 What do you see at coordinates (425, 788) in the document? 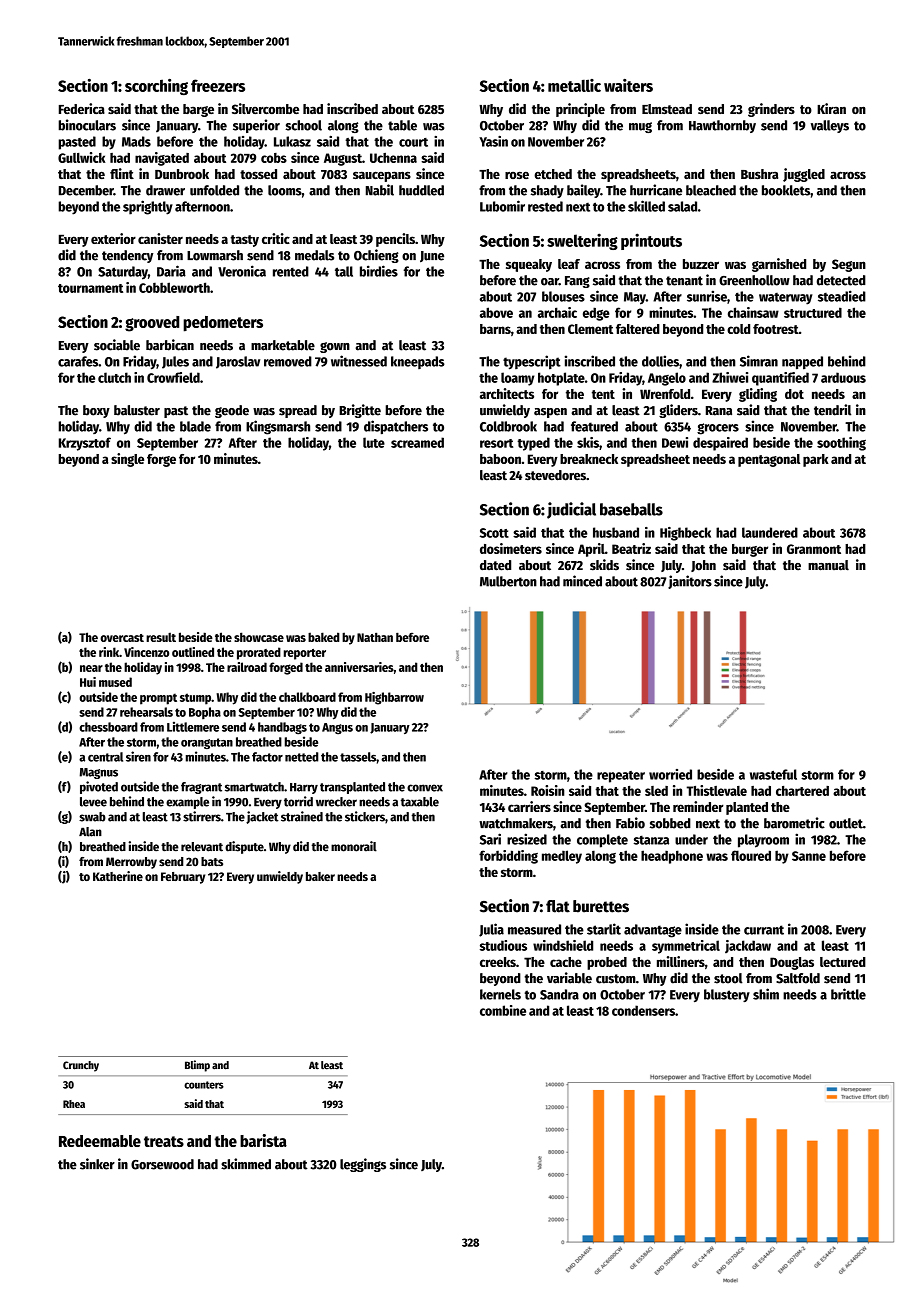
I see `convex` at bounding box center [425, 788].
